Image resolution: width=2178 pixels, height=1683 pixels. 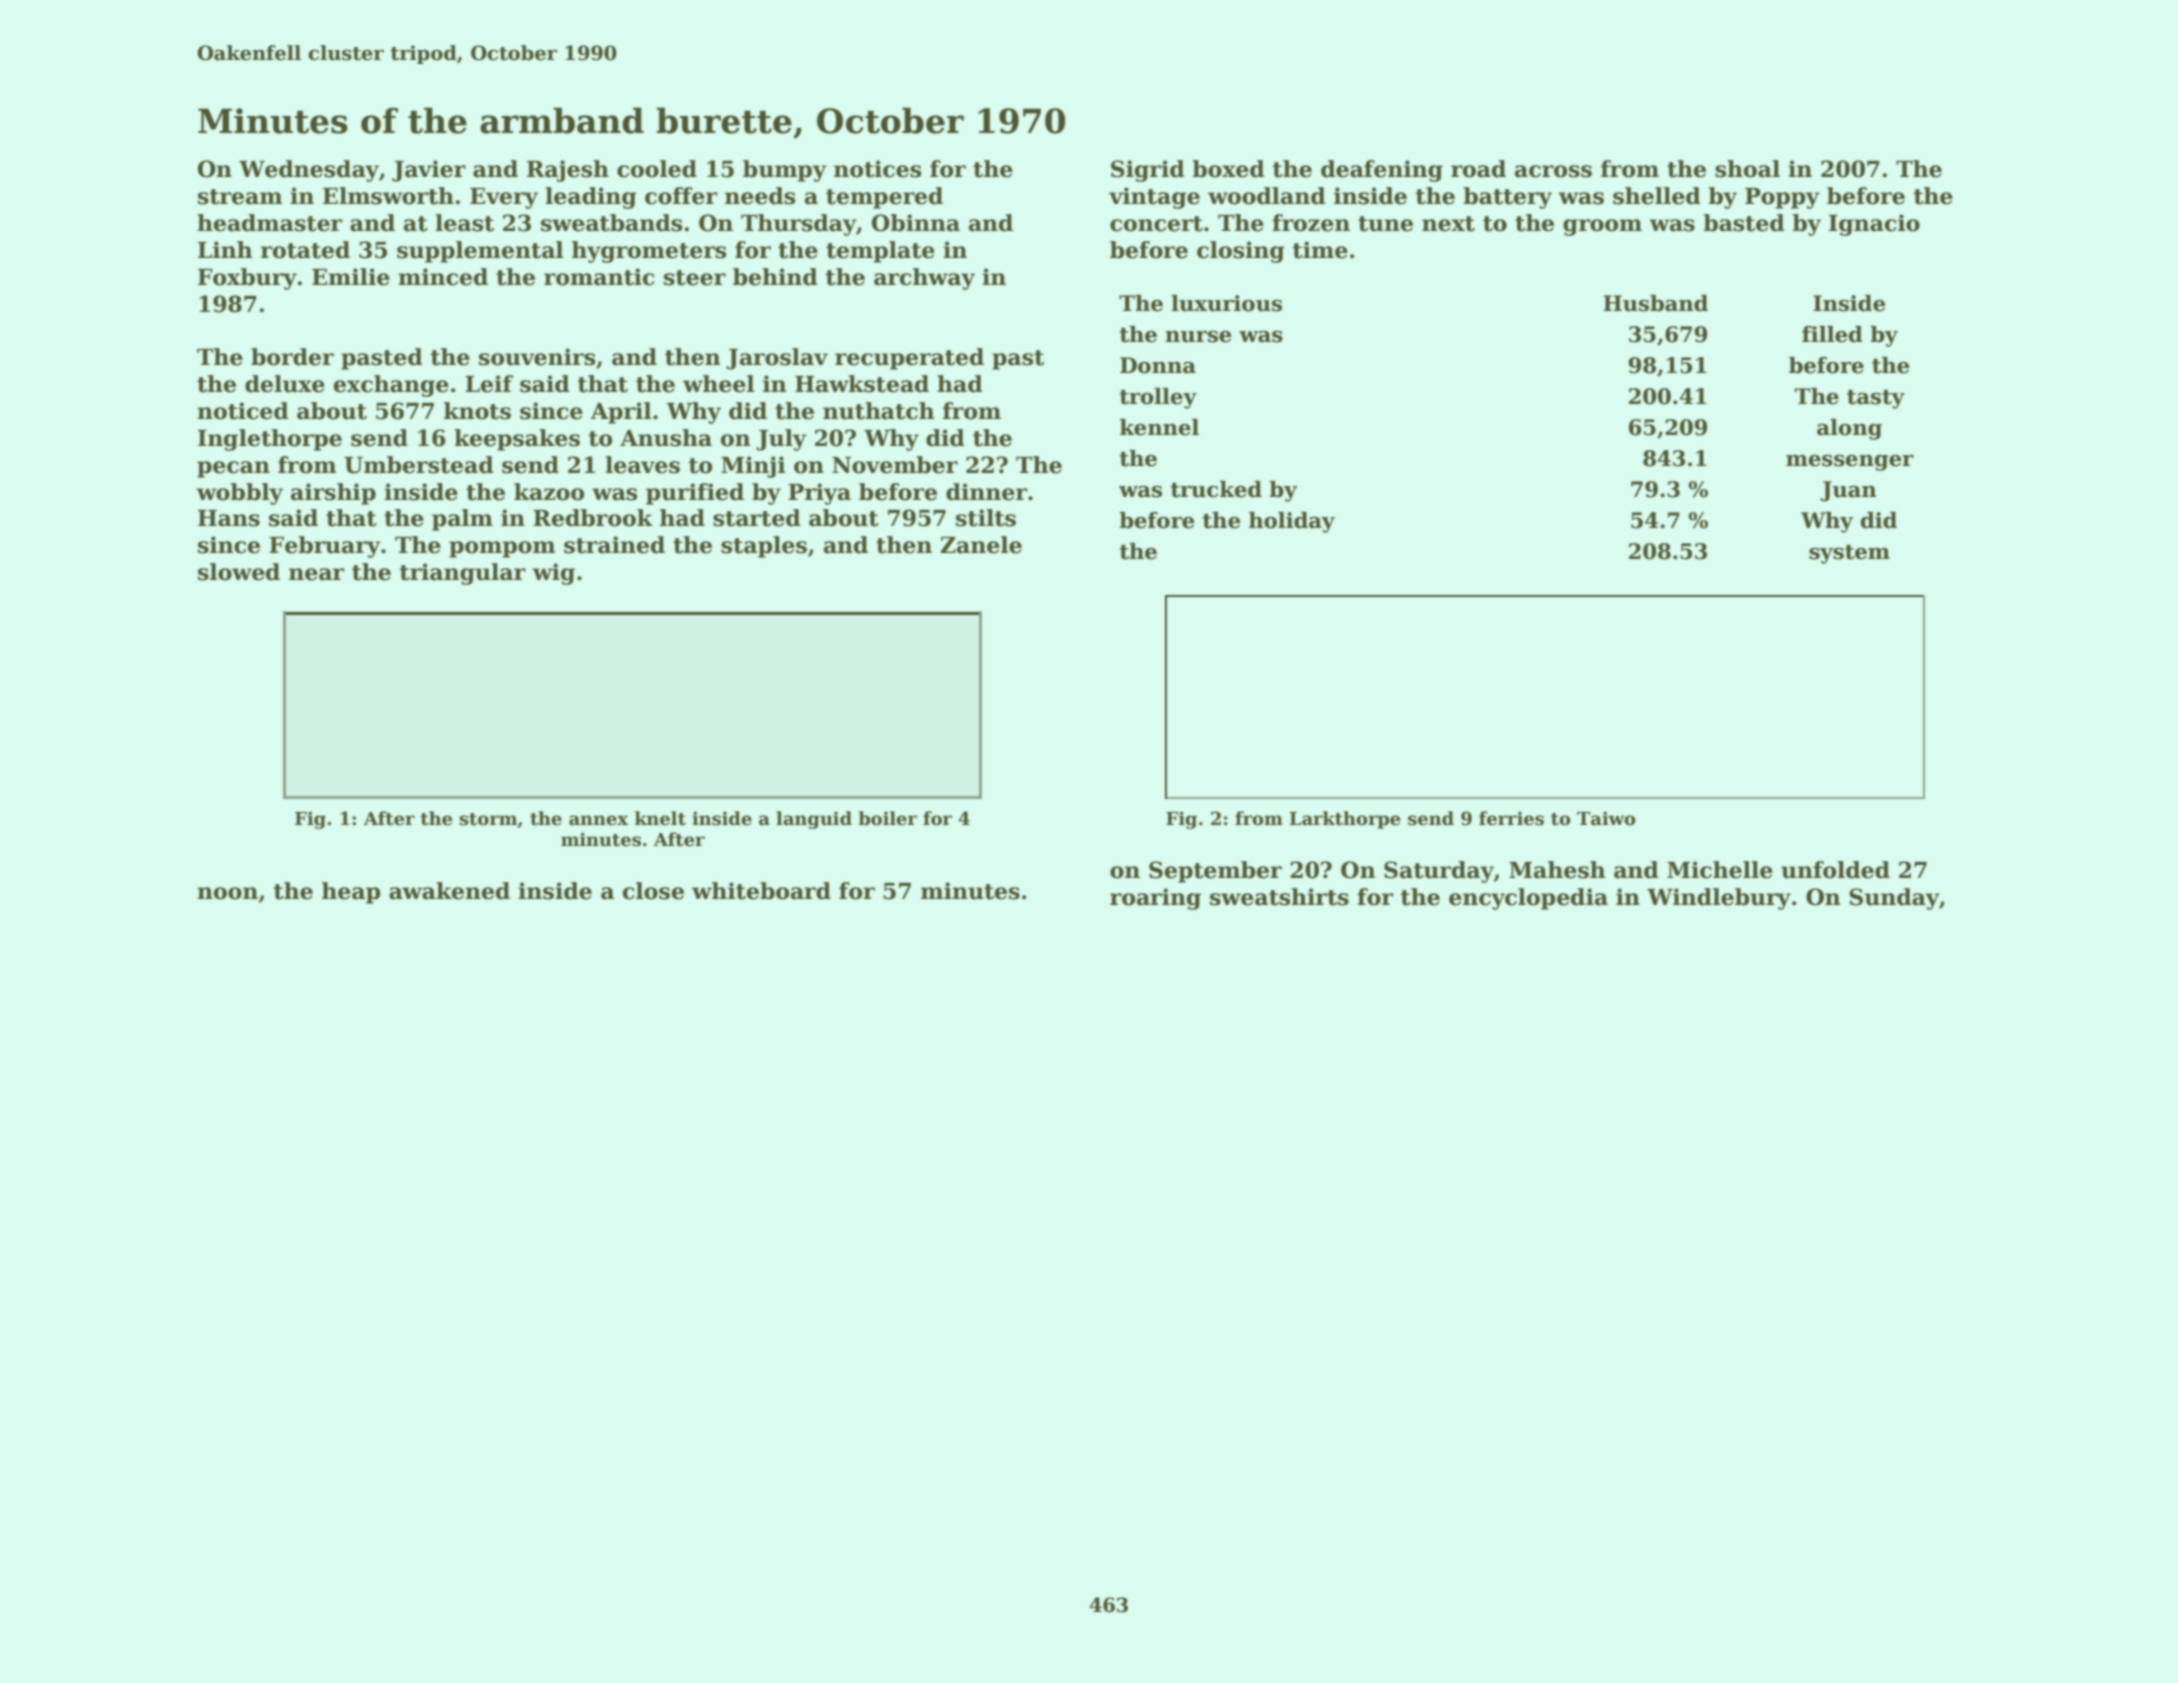 I want to click on least, so click(x=464, y=223).
